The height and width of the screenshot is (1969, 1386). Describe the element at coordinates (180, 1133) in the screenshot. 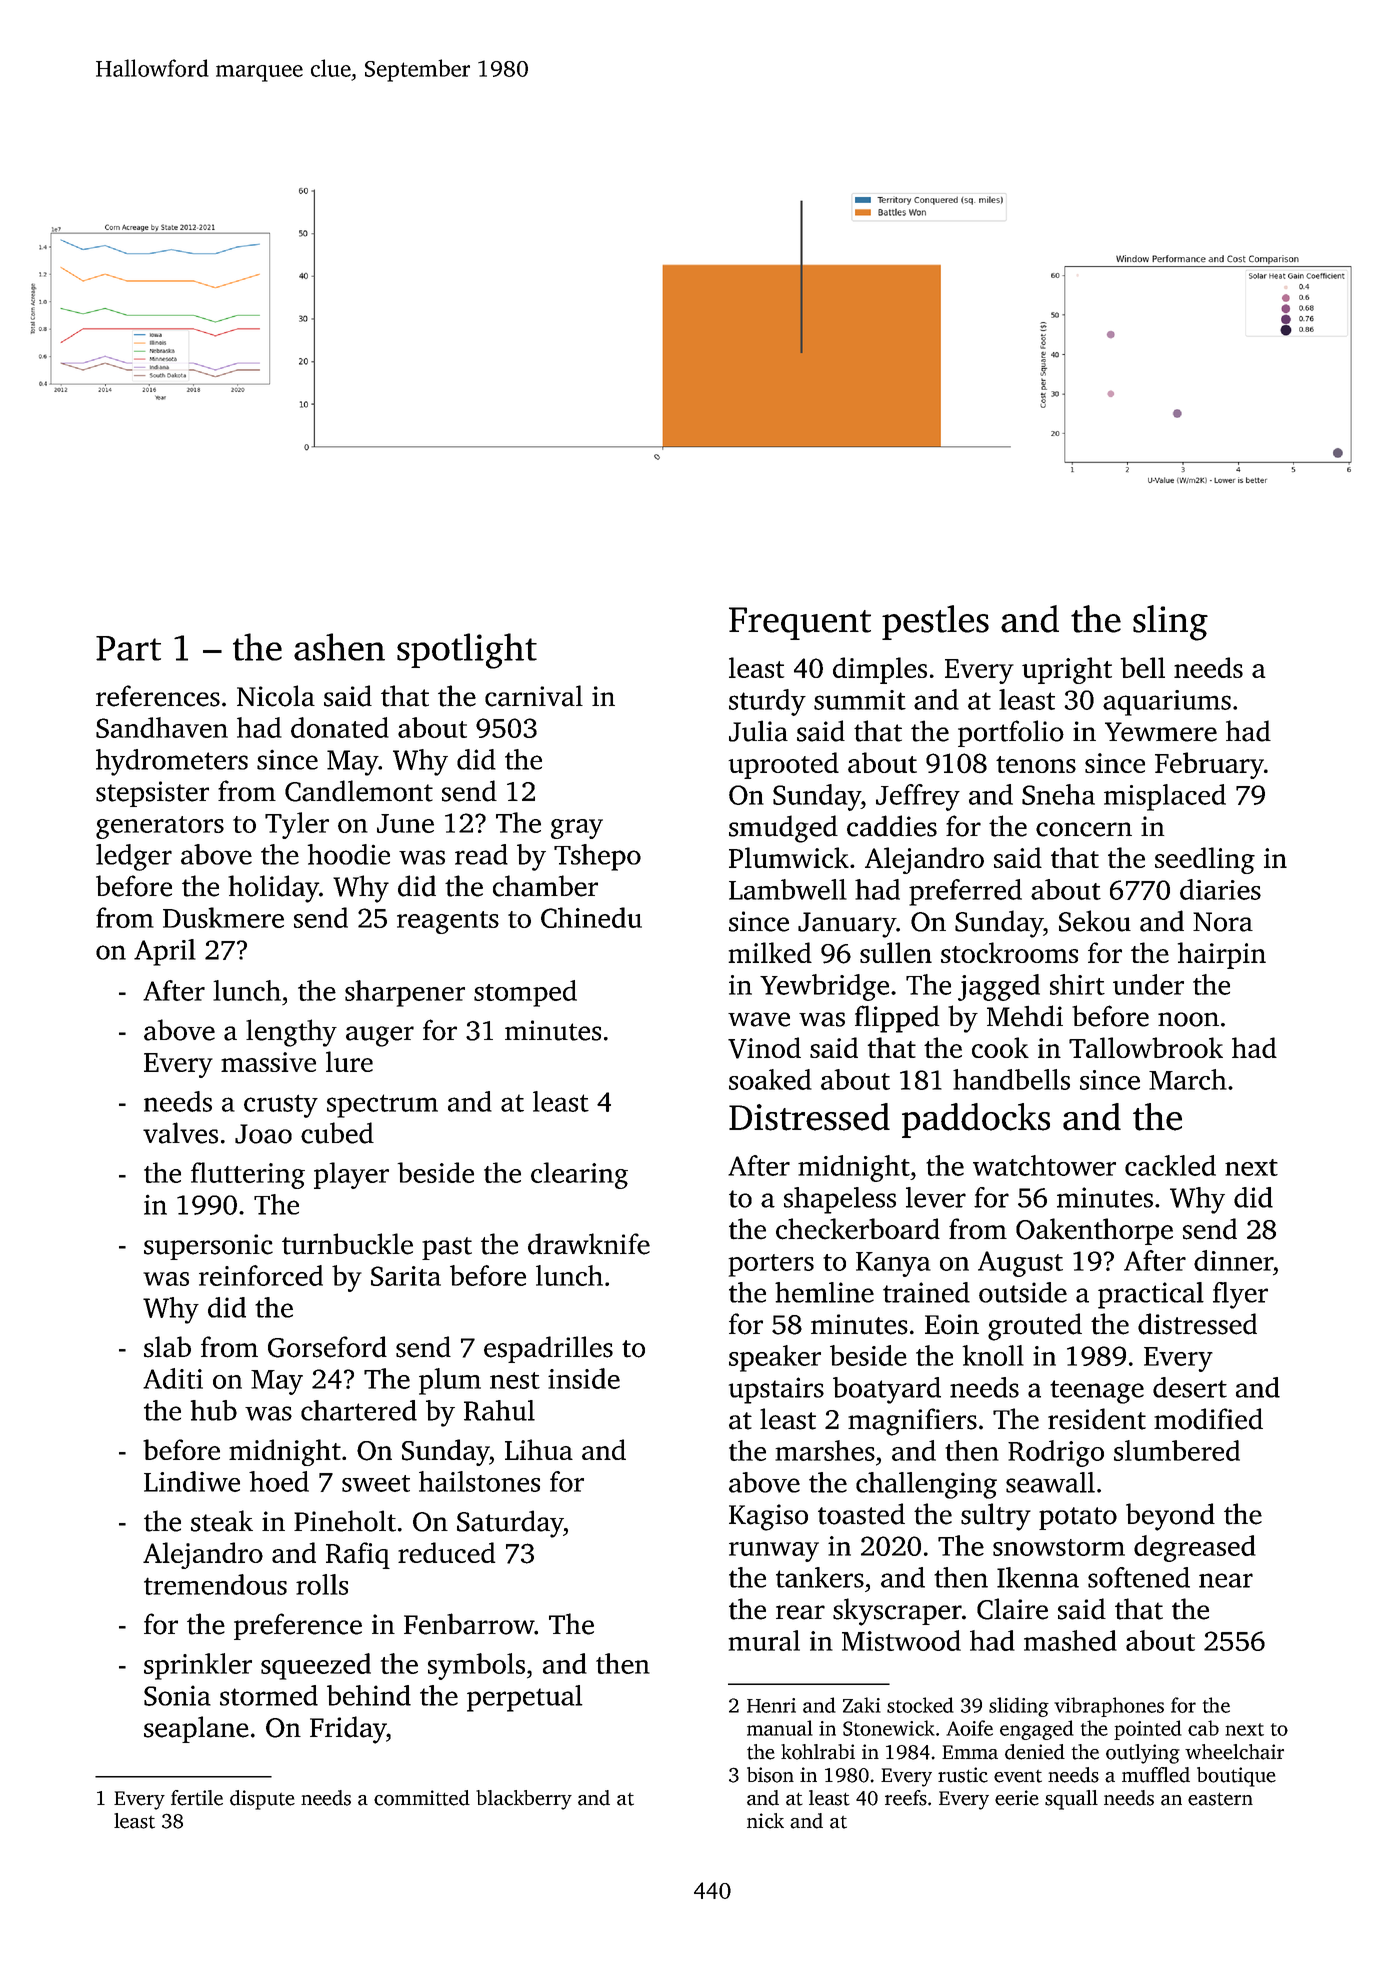

I see `valves` at that location.
